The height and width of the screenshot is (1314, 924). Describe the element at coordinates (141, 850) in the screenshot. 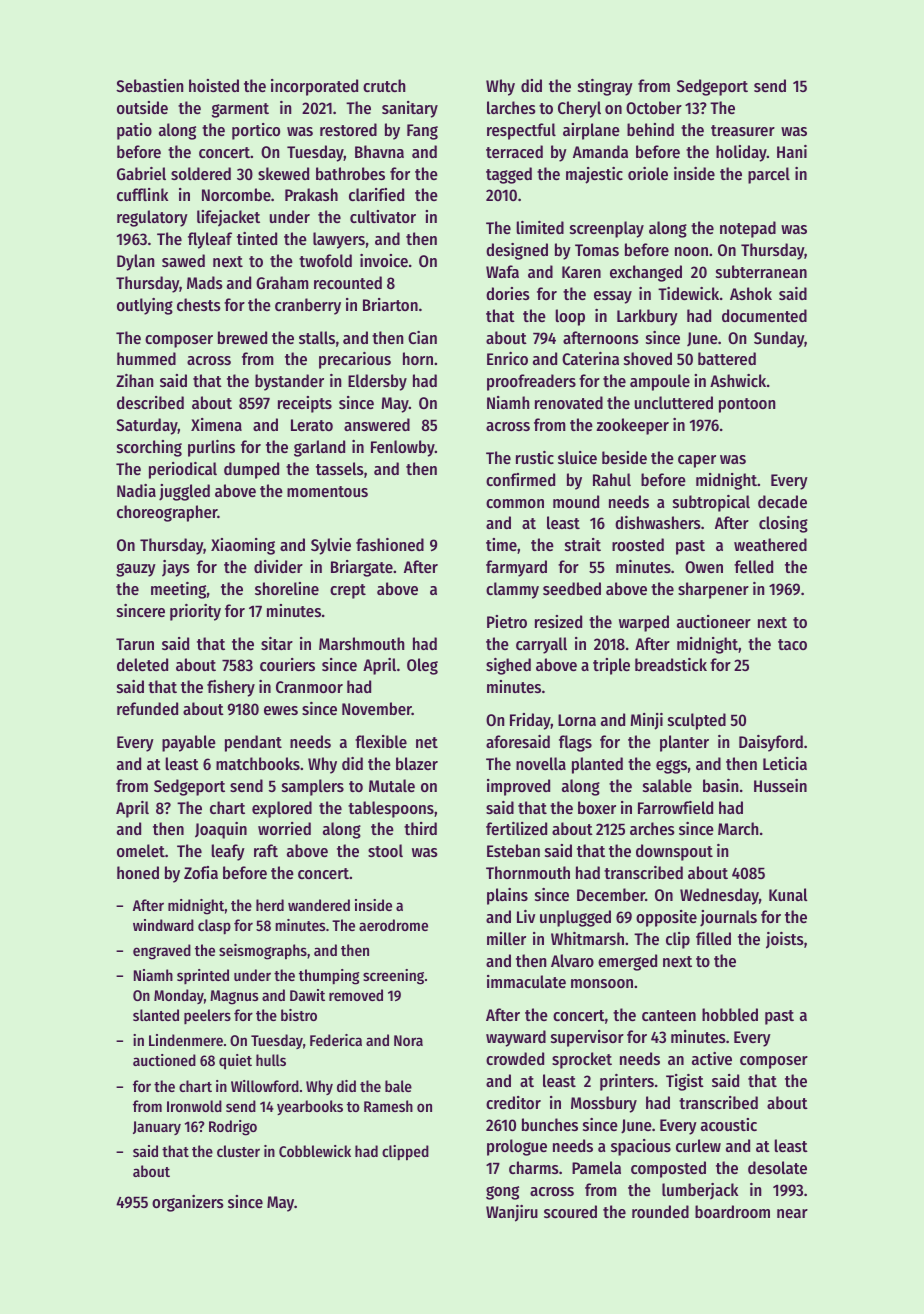

I see `omelet` at that location.
